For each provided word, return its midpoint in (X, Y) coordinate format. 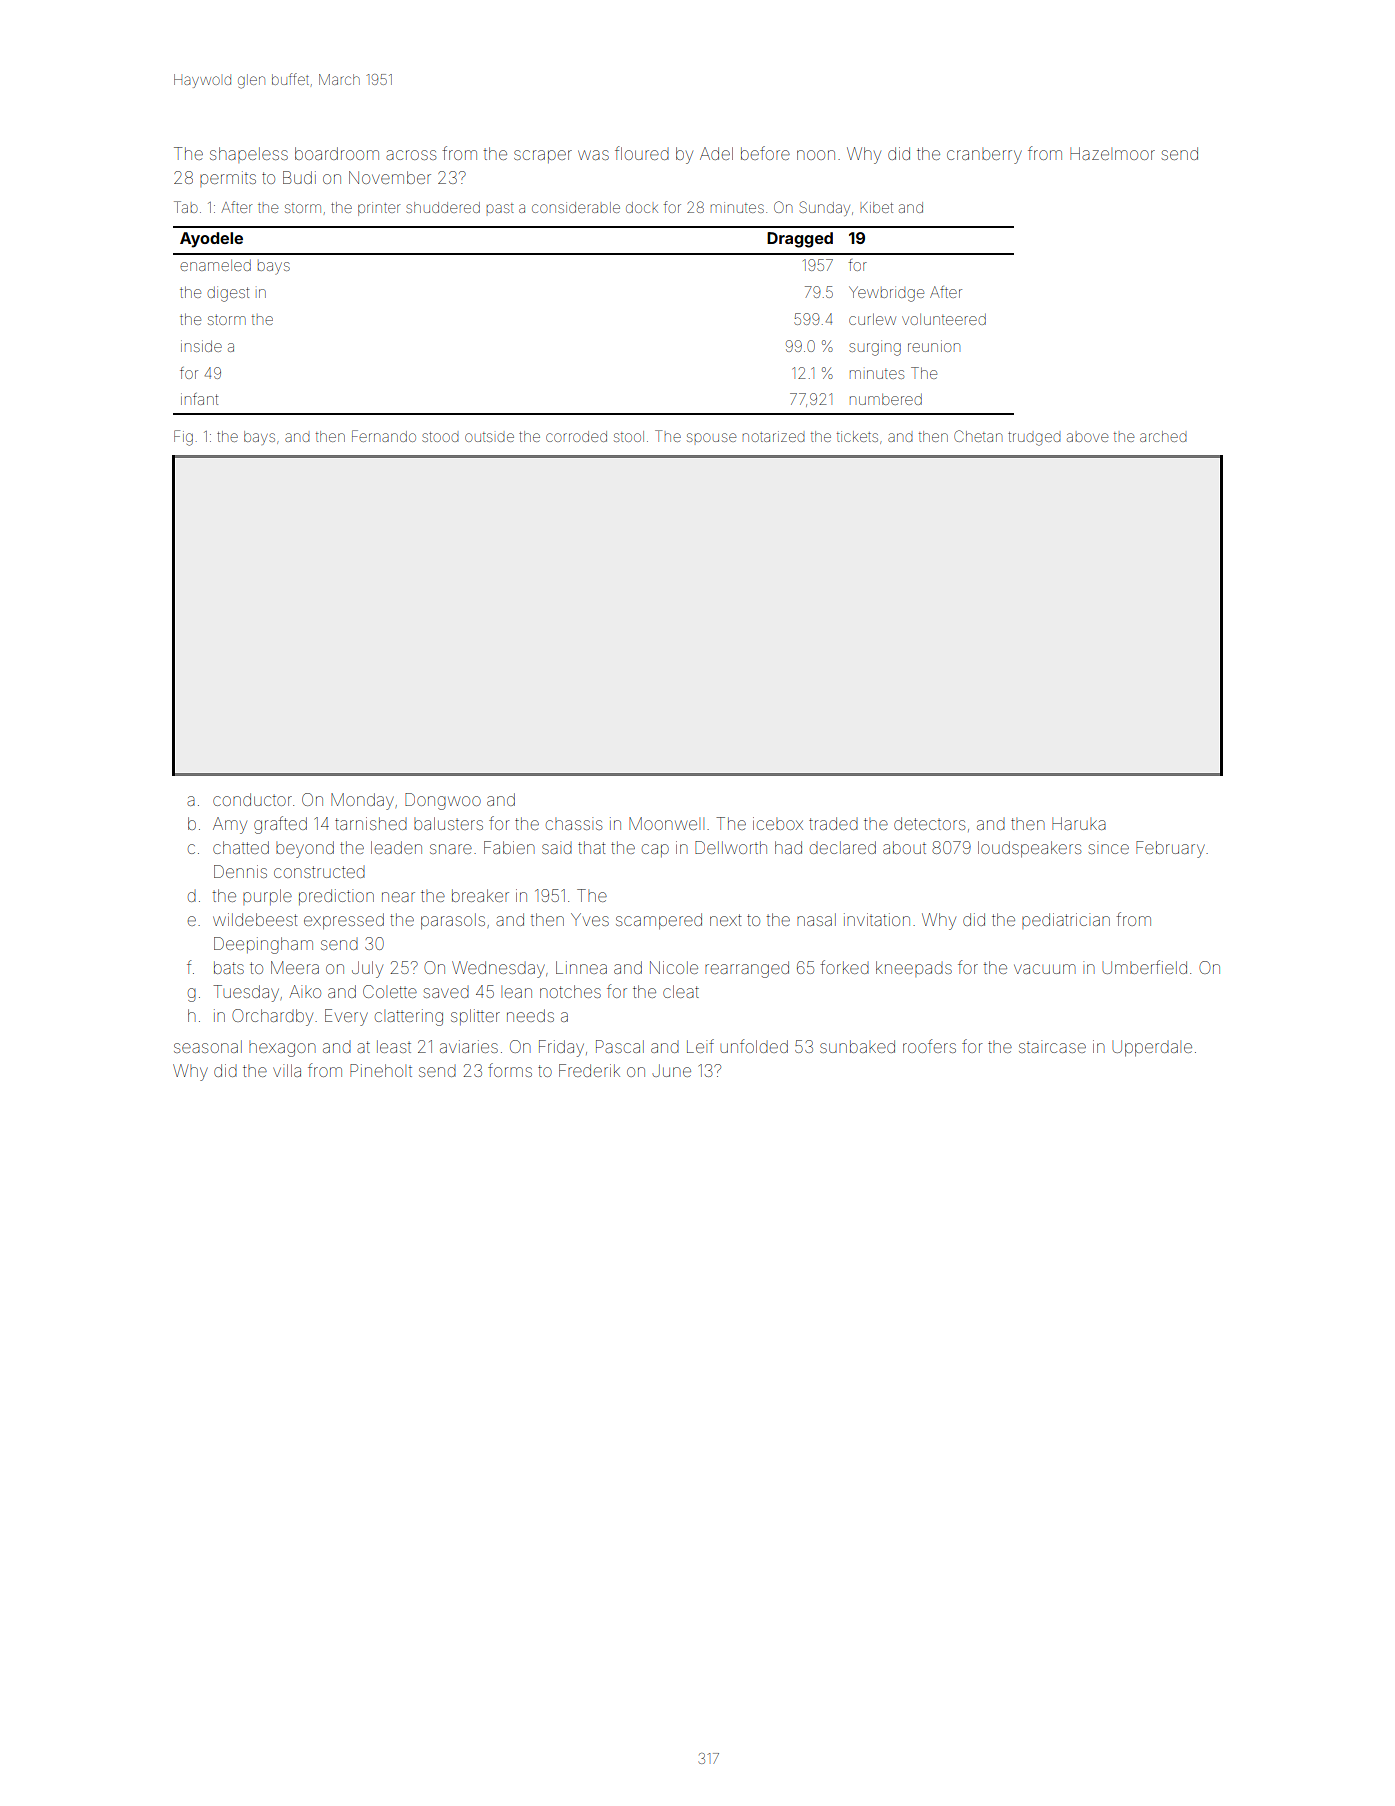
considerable (576, 207)
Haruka (1079, 823)
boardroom (337, 153)
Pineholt (381, 1070)
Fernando (384, 436)
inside (201, 346)
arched (1163, 436)
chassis (574, 823)
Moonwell (666, 823)
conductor (252, 799)
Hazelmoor (1112, 153)
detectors (929, 823)
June (671, 1070)
